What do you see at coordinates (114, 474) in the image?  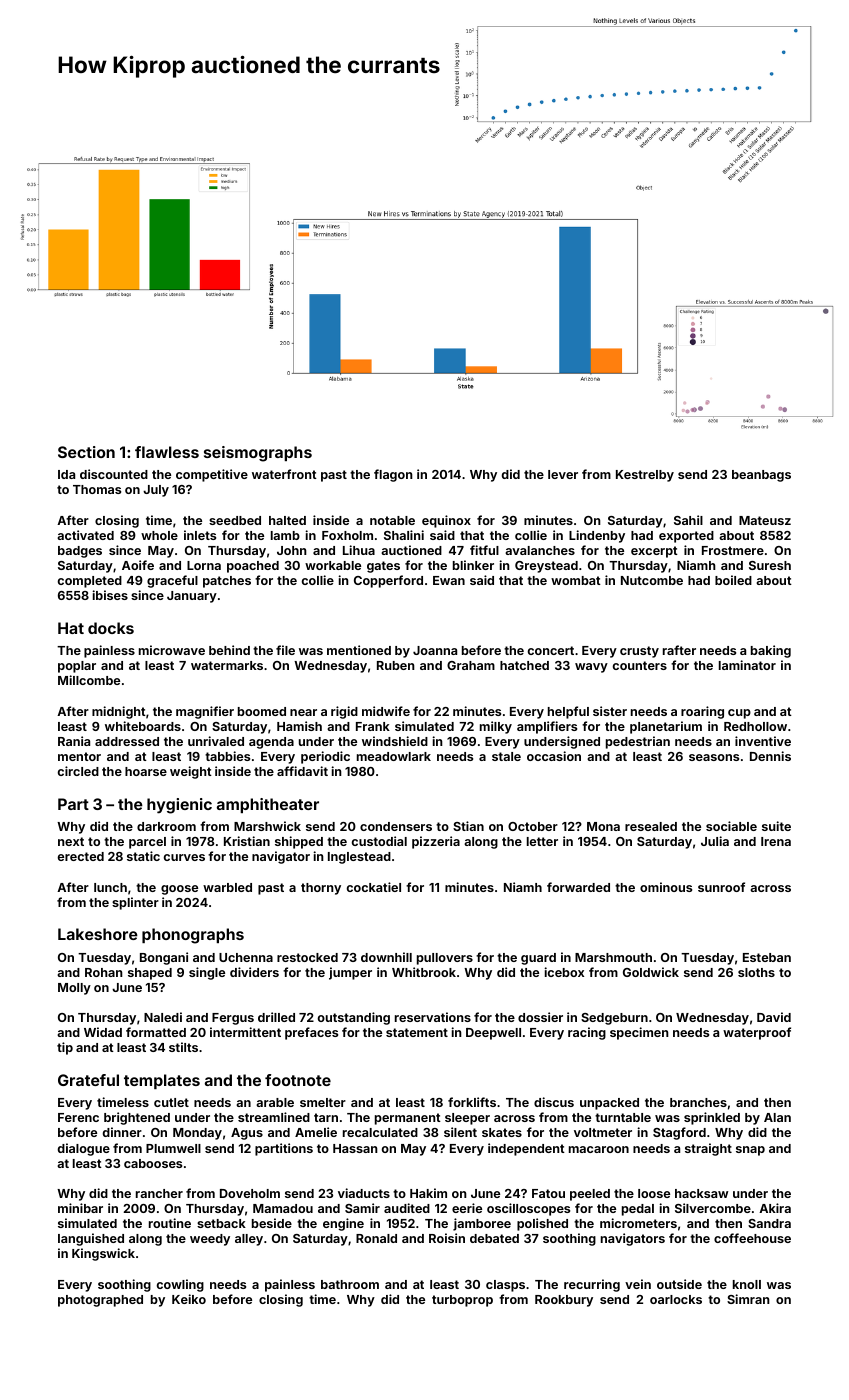 I see `discounted` at bounding box center [114, 474].
